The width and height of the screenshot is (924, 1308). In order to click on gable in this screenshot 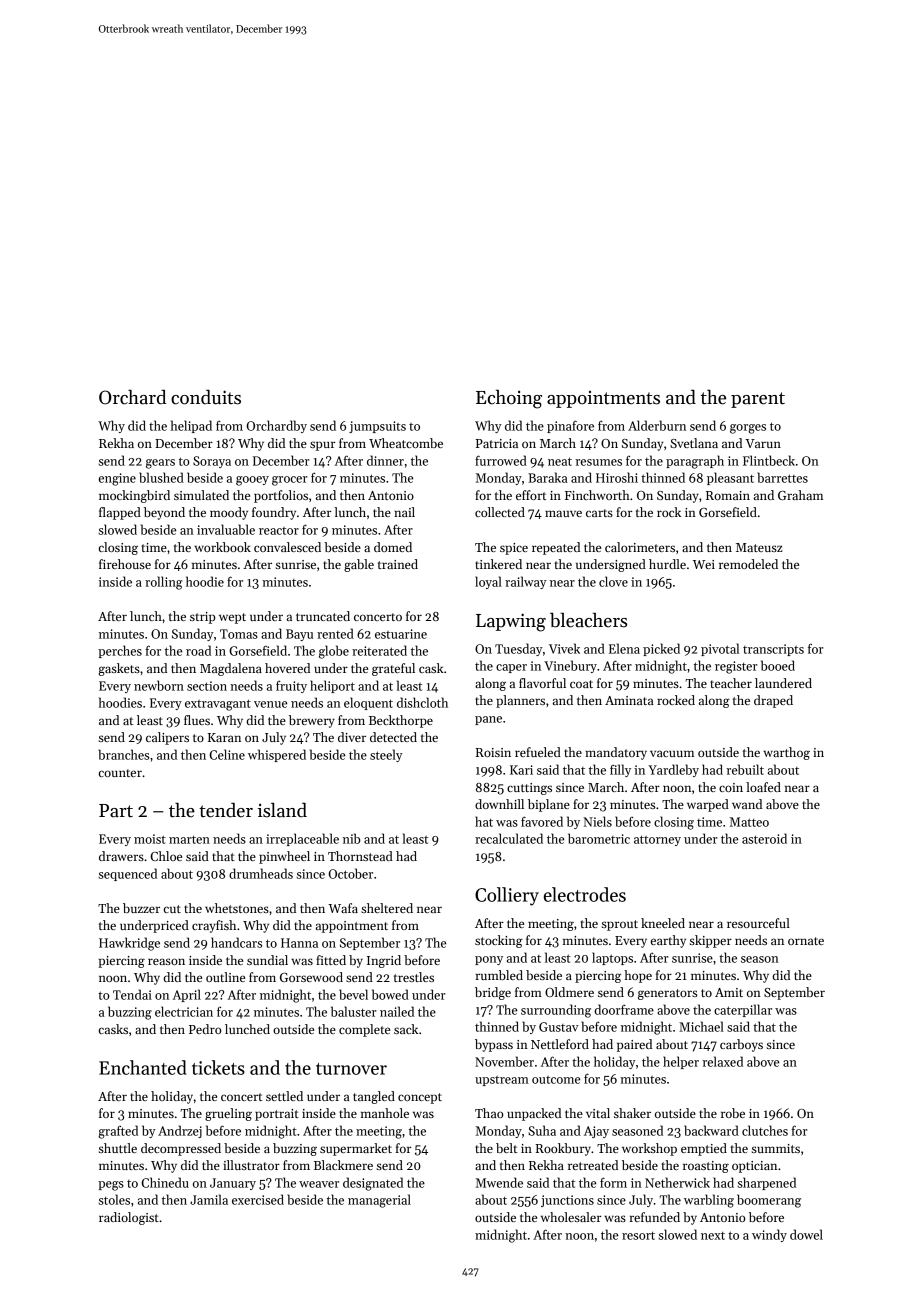, I will do `click(359, 565)`.
